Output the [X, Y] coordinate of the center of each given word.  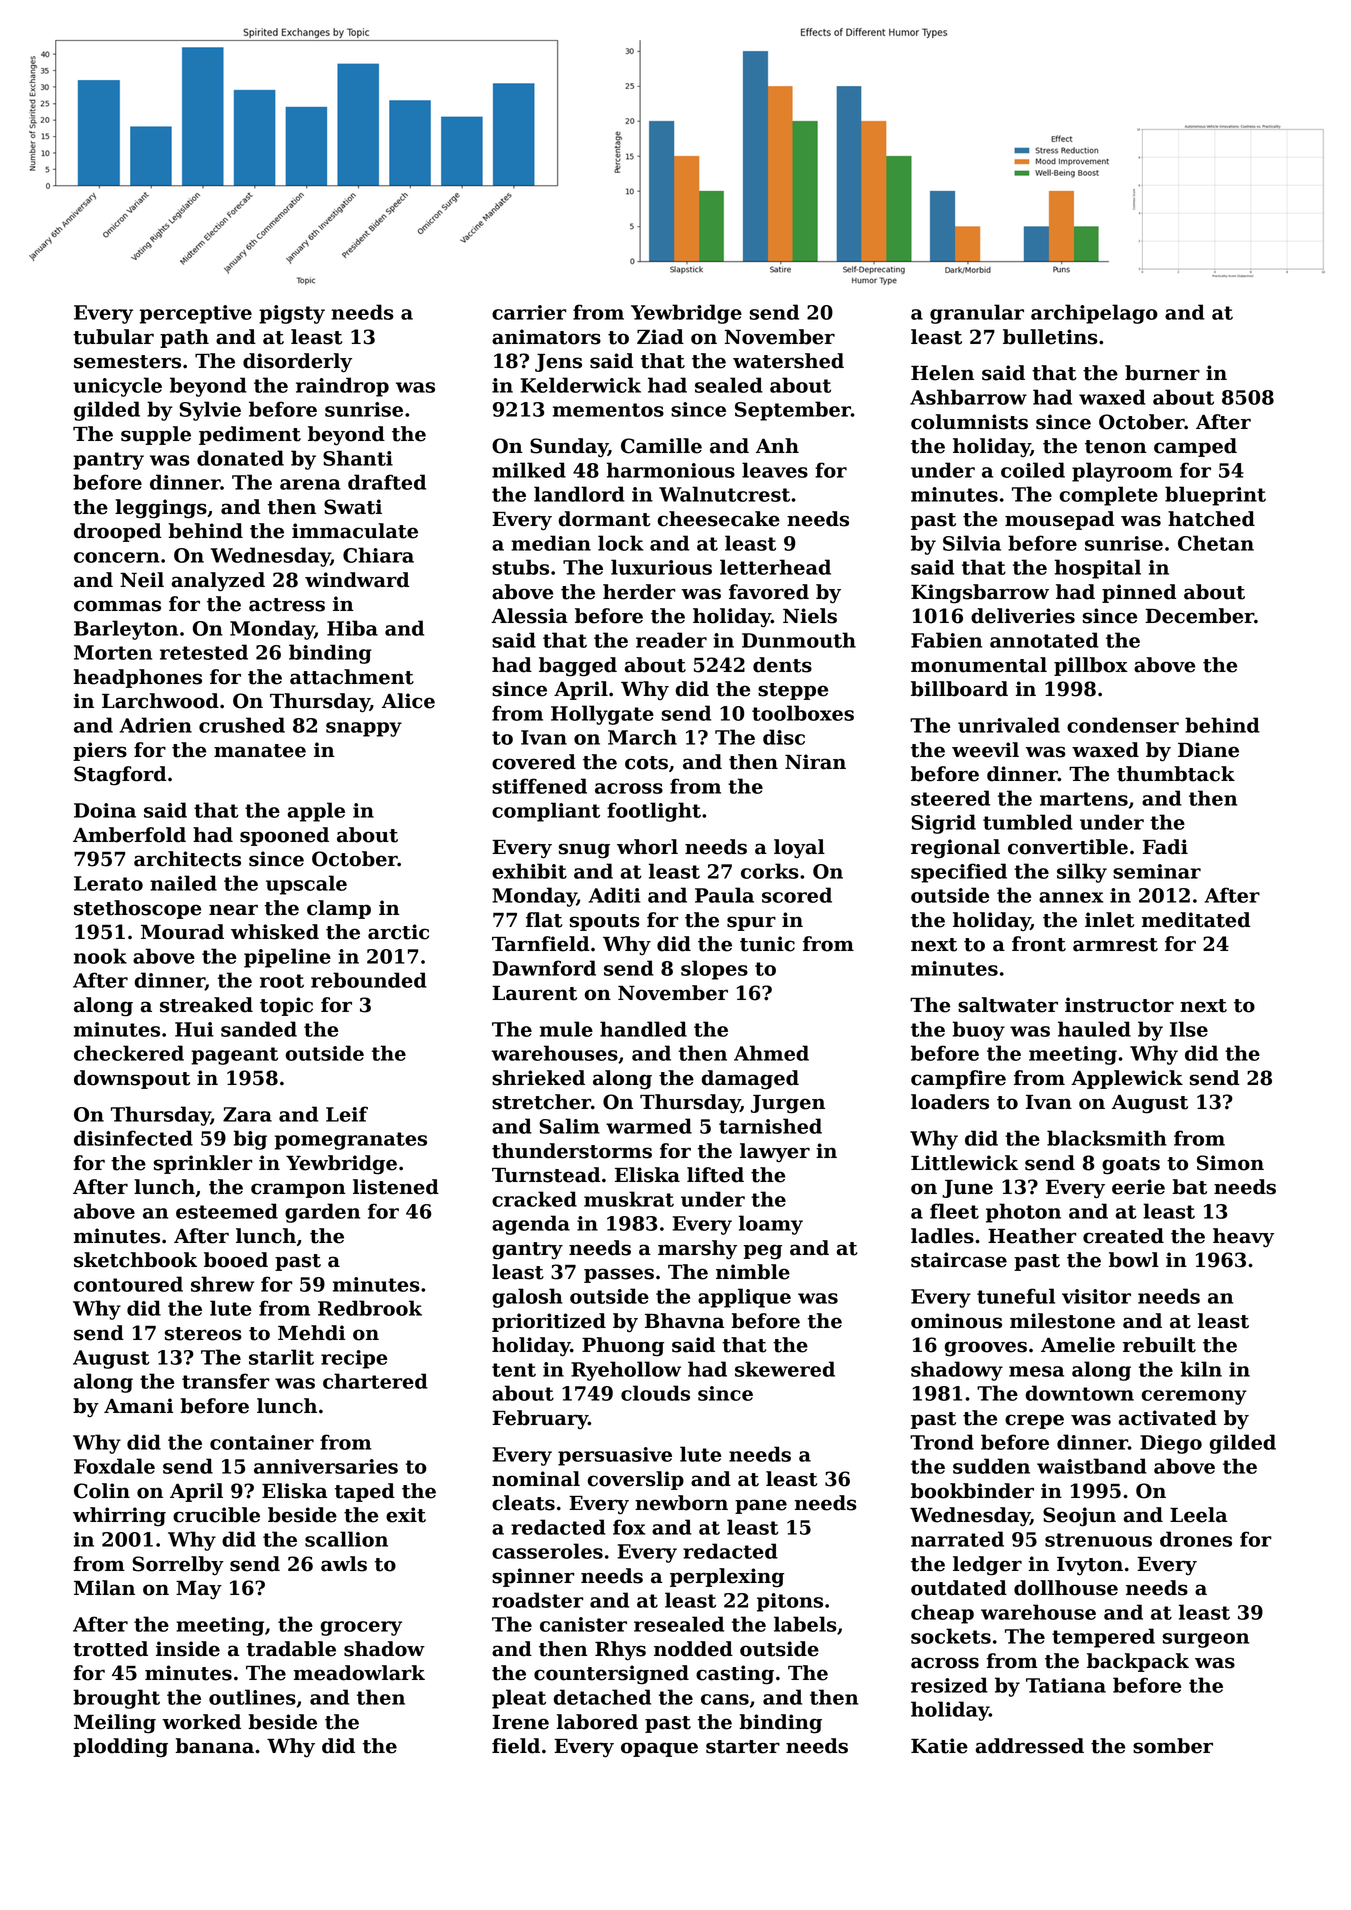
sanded [259, 1029]
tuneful [1016, 1296]
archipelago [1094, 314]
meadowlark [359, 1673]
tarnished [770, 1126]
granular [977, 314]
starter [743, 1747]
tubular [113, 337]
